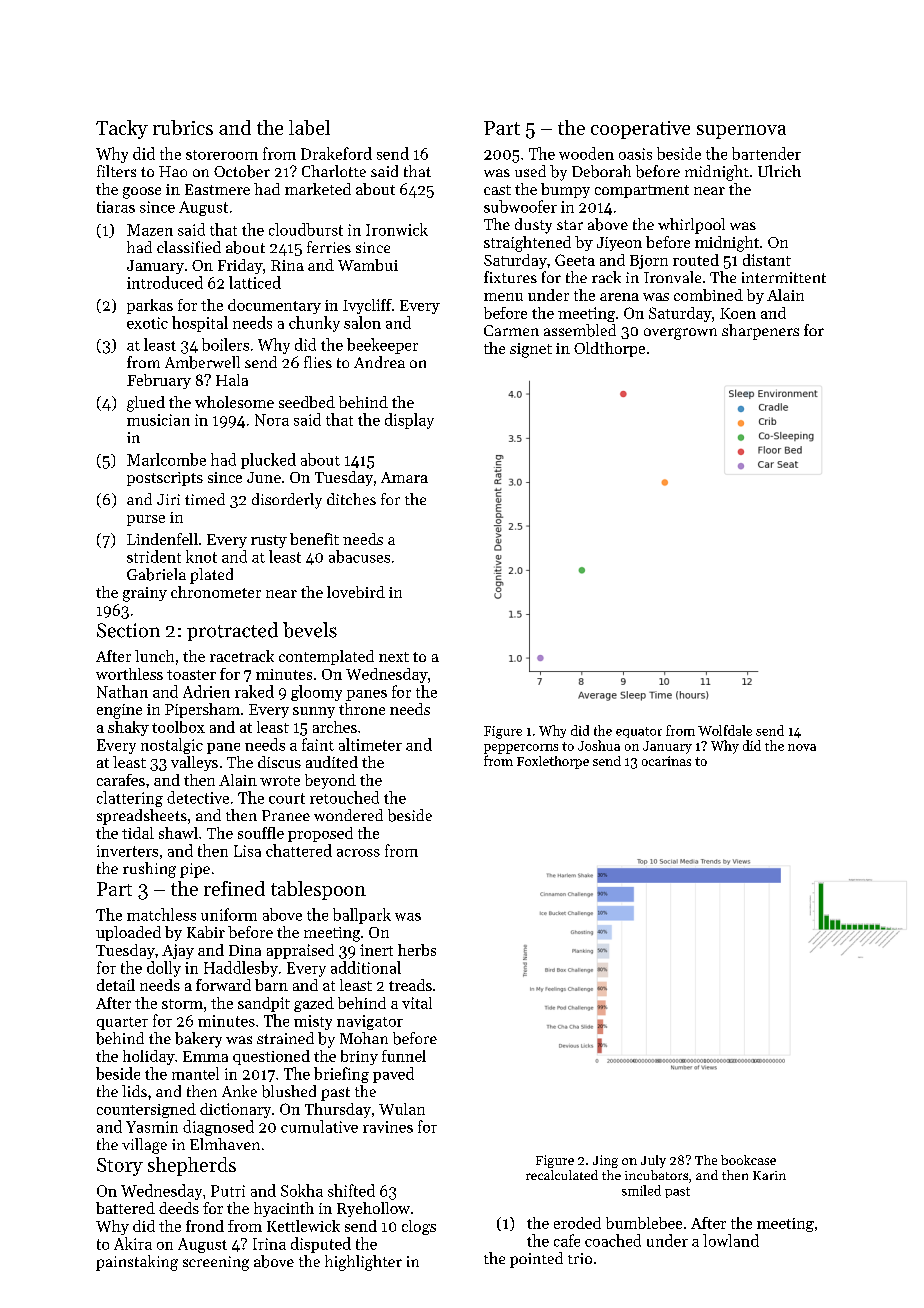 Image resolution: width=924 pixels, height=1308 pixels. I want to click on Drakeford, so click(336, 153).
